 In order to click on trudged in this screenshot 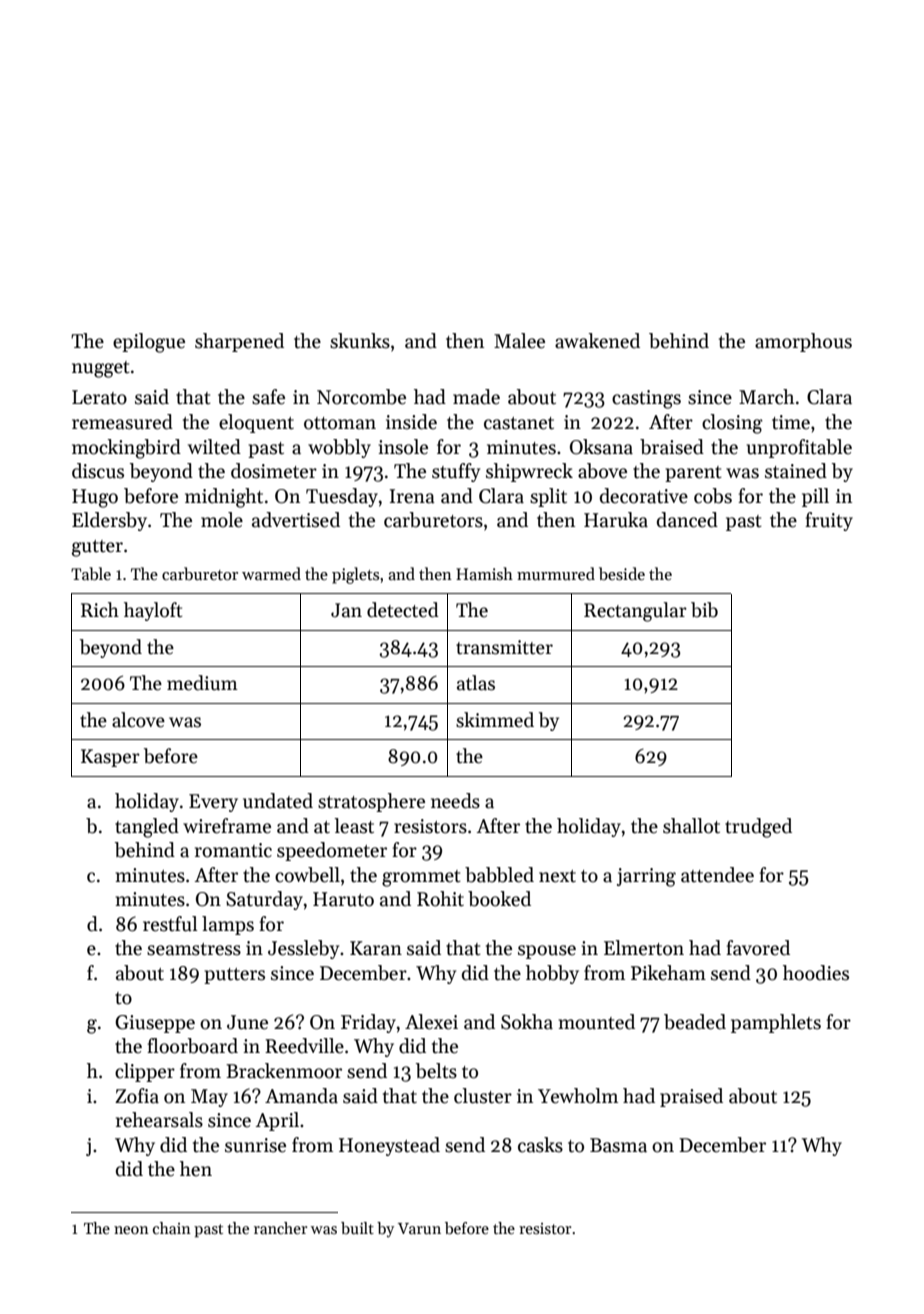, I will do `click(758, 828)`.
